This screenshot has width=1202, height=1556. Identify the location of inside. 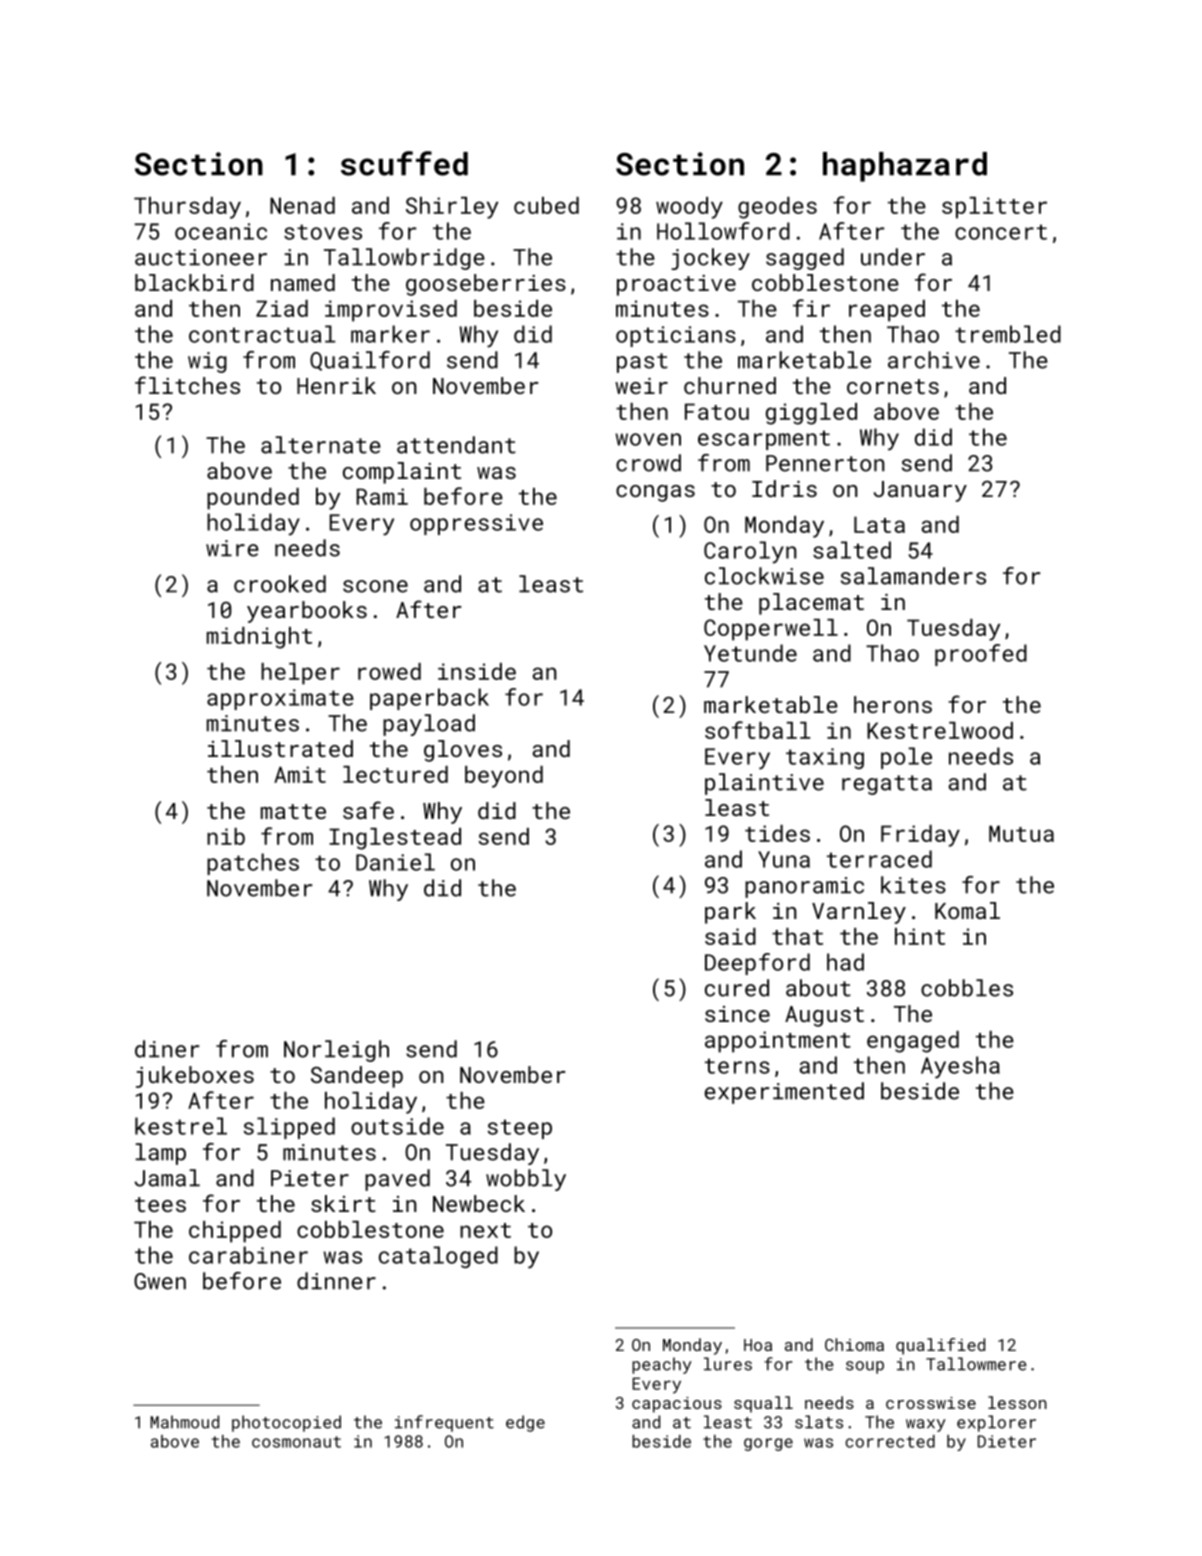
(477, 671).
